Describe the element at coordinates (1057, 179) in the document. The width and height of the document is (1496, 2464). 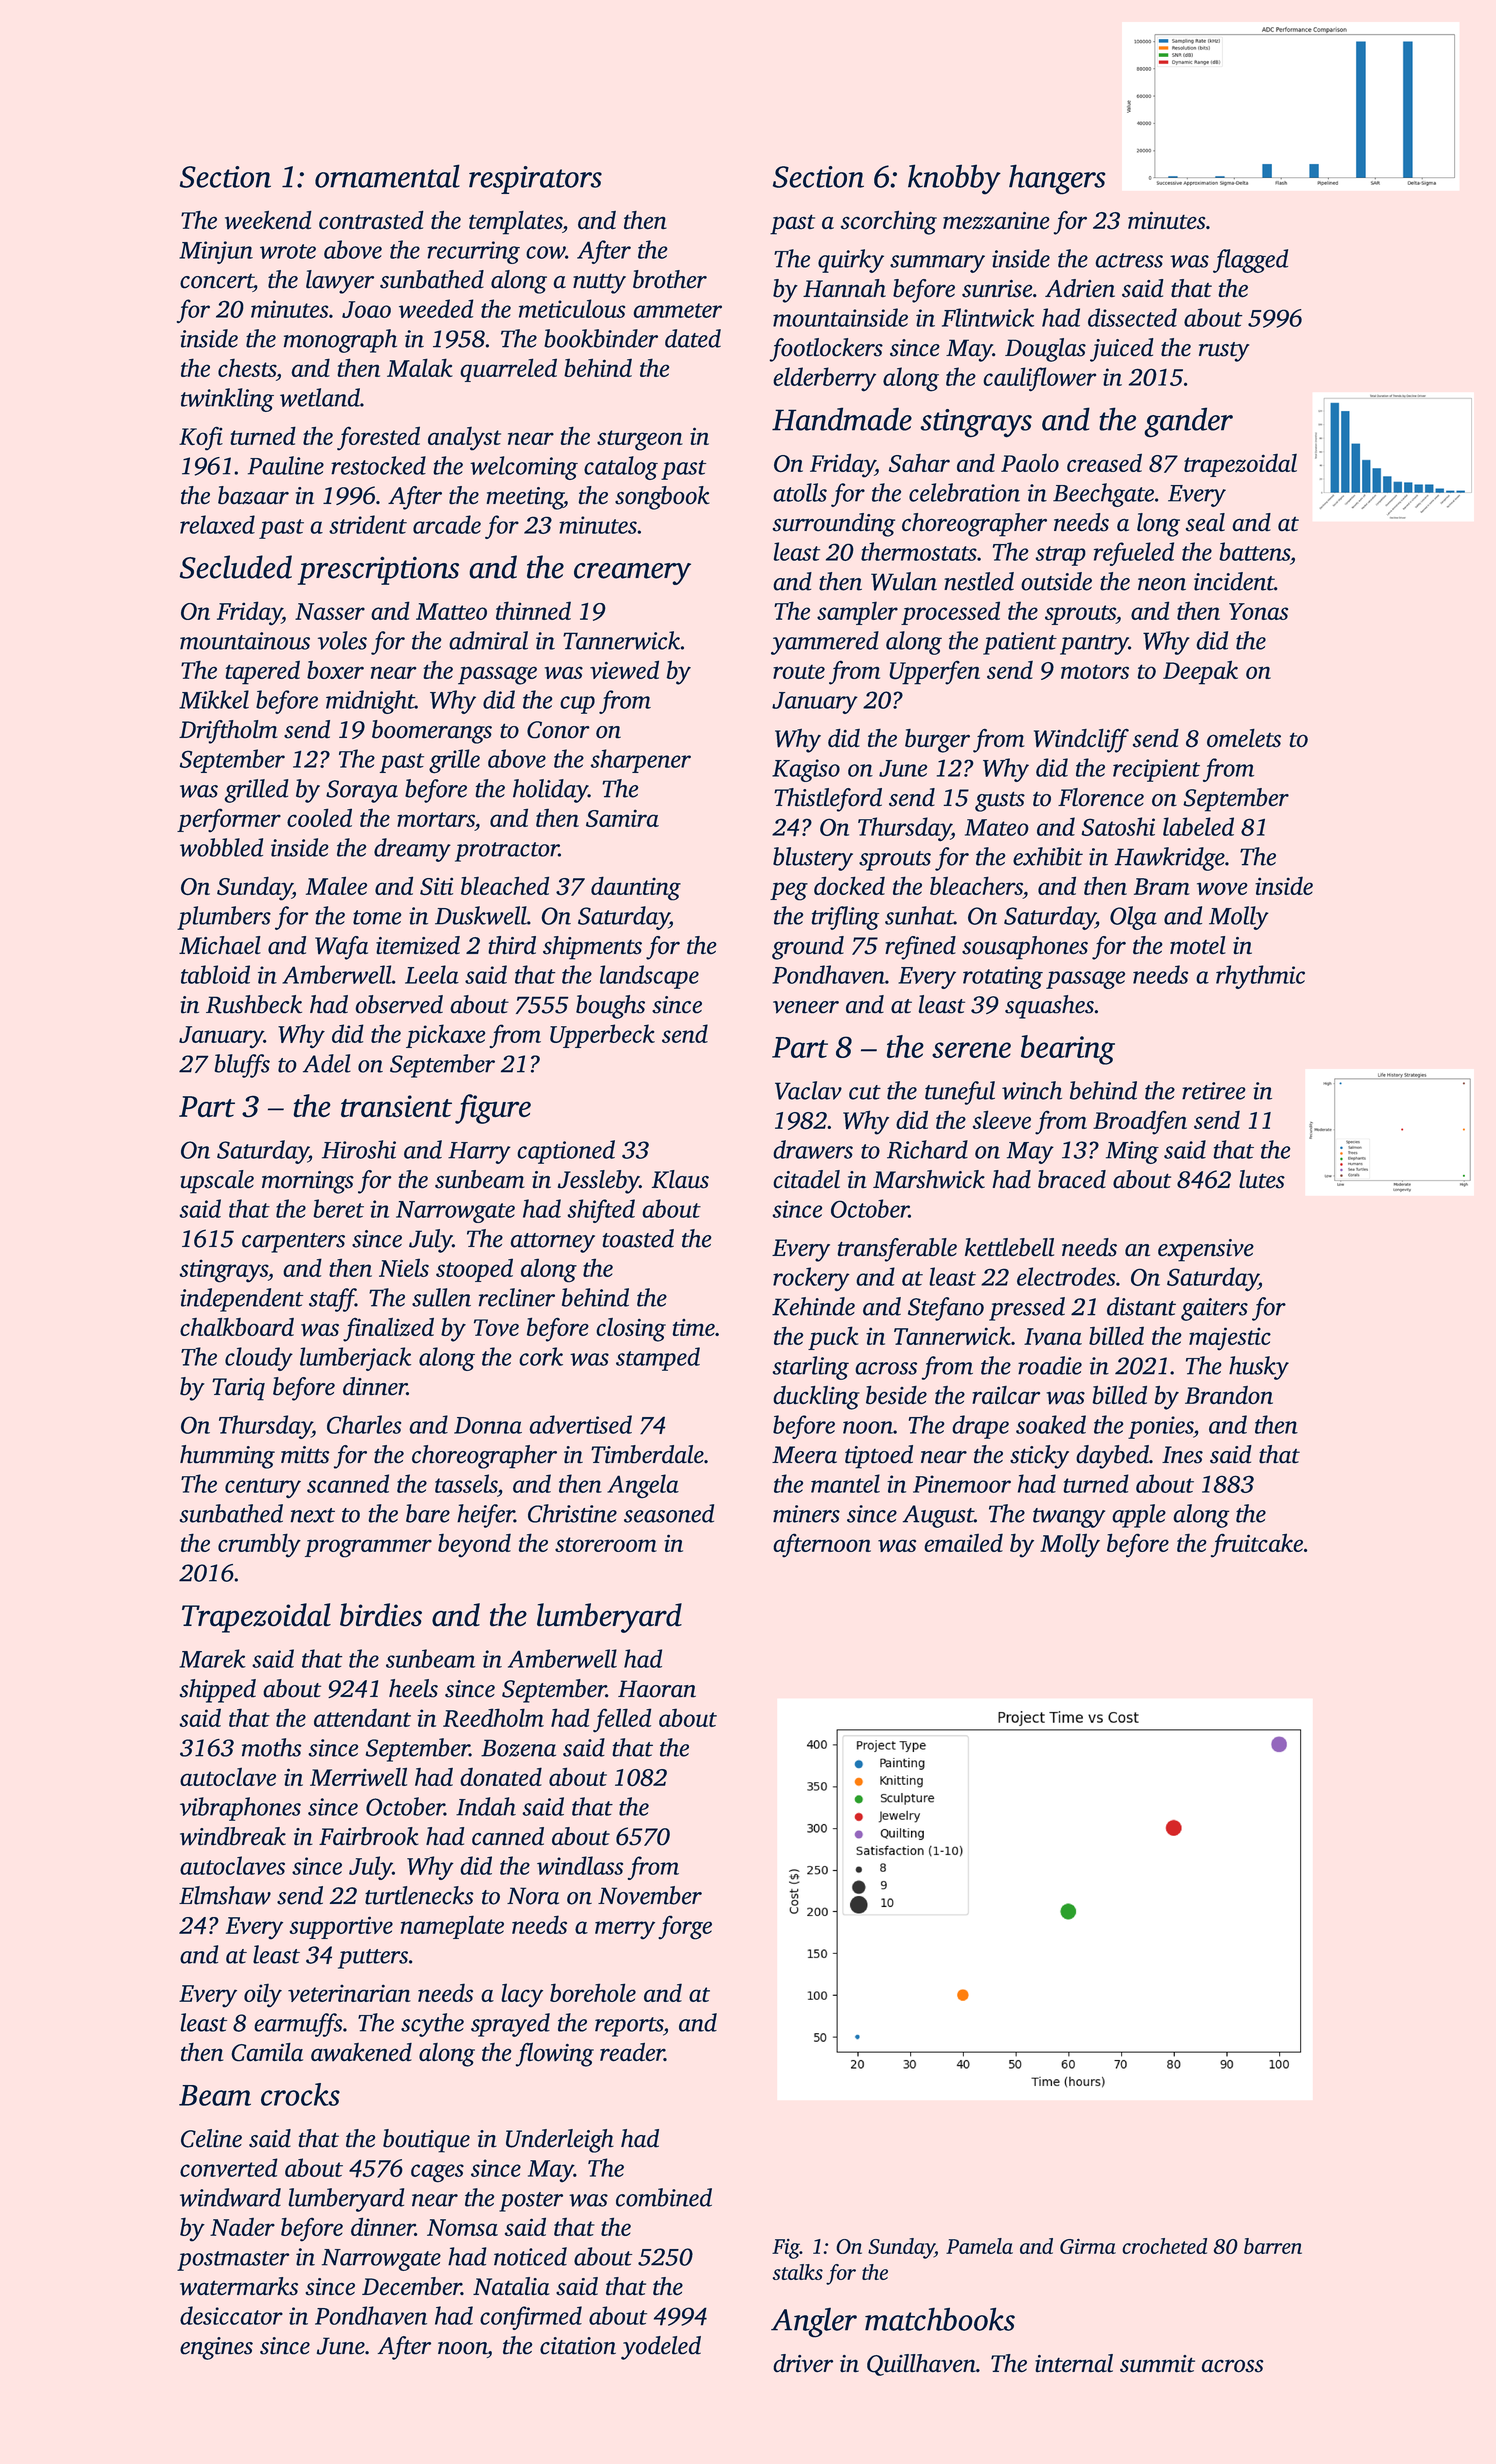
I see `hangers` at that location.
